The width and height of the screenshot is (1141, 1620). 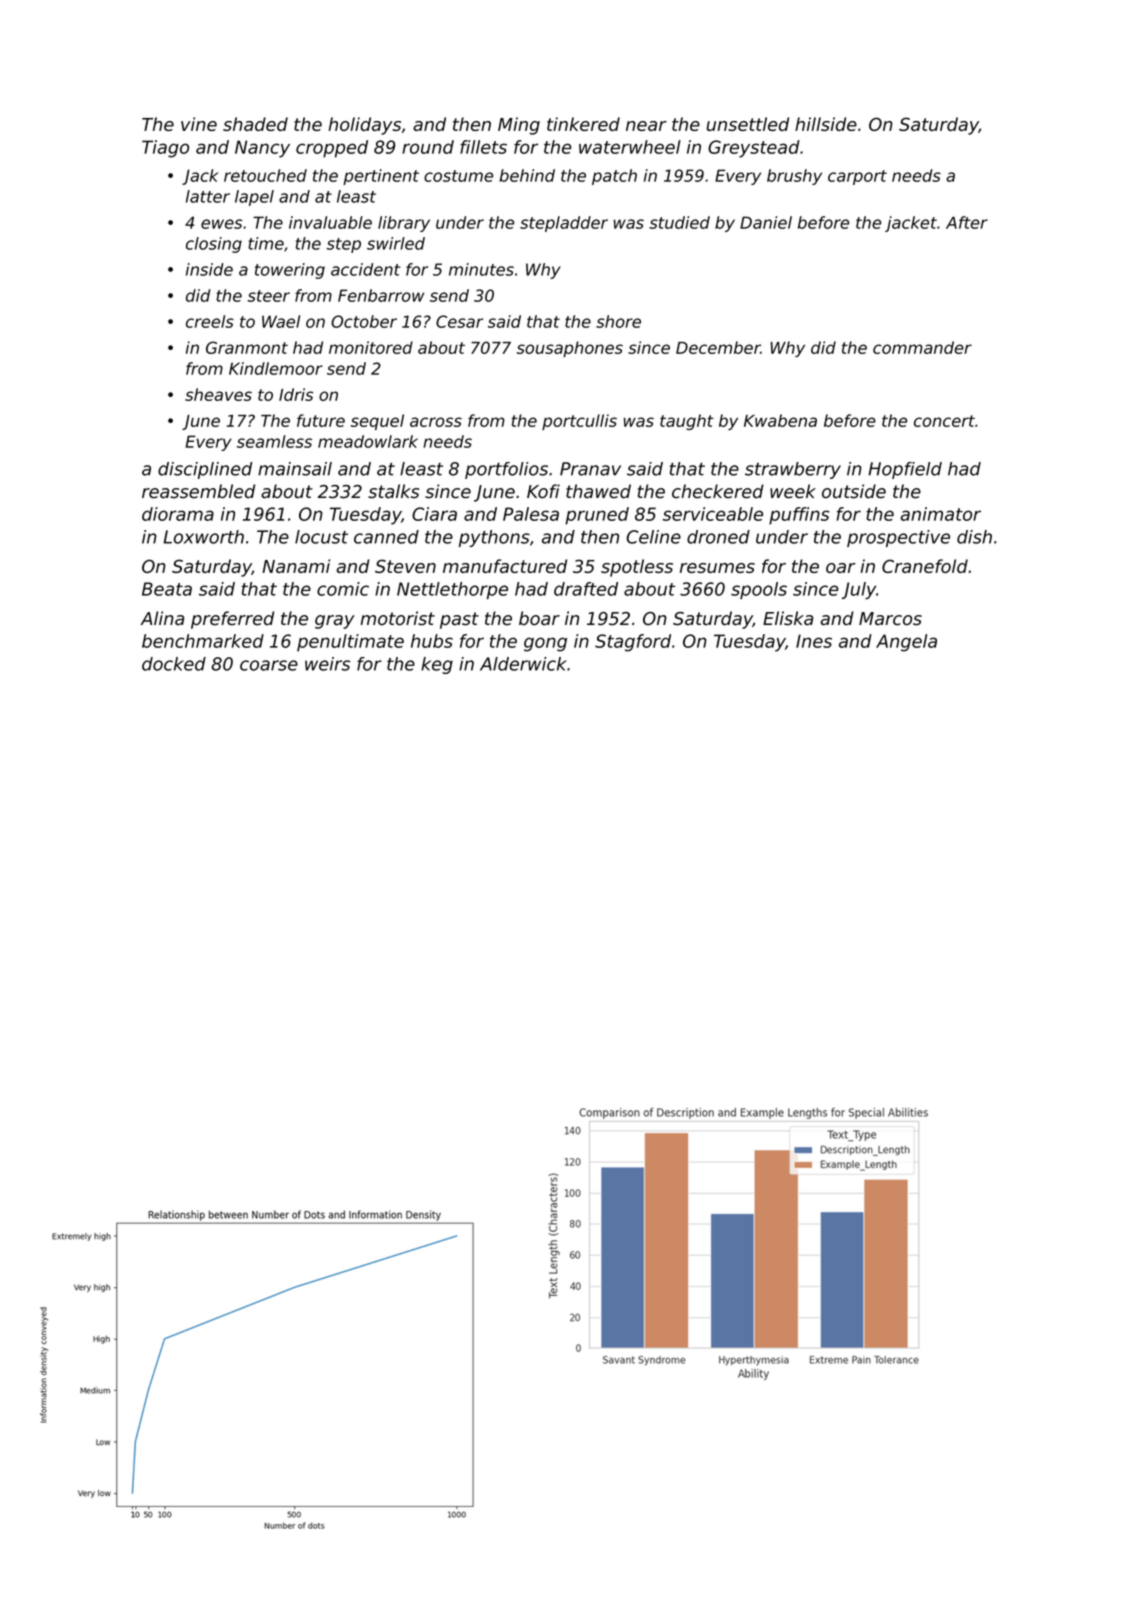 What do you see at coordinates (458, 176) in the screenshot?
I see `costume` at bounding box center [458, 176].
